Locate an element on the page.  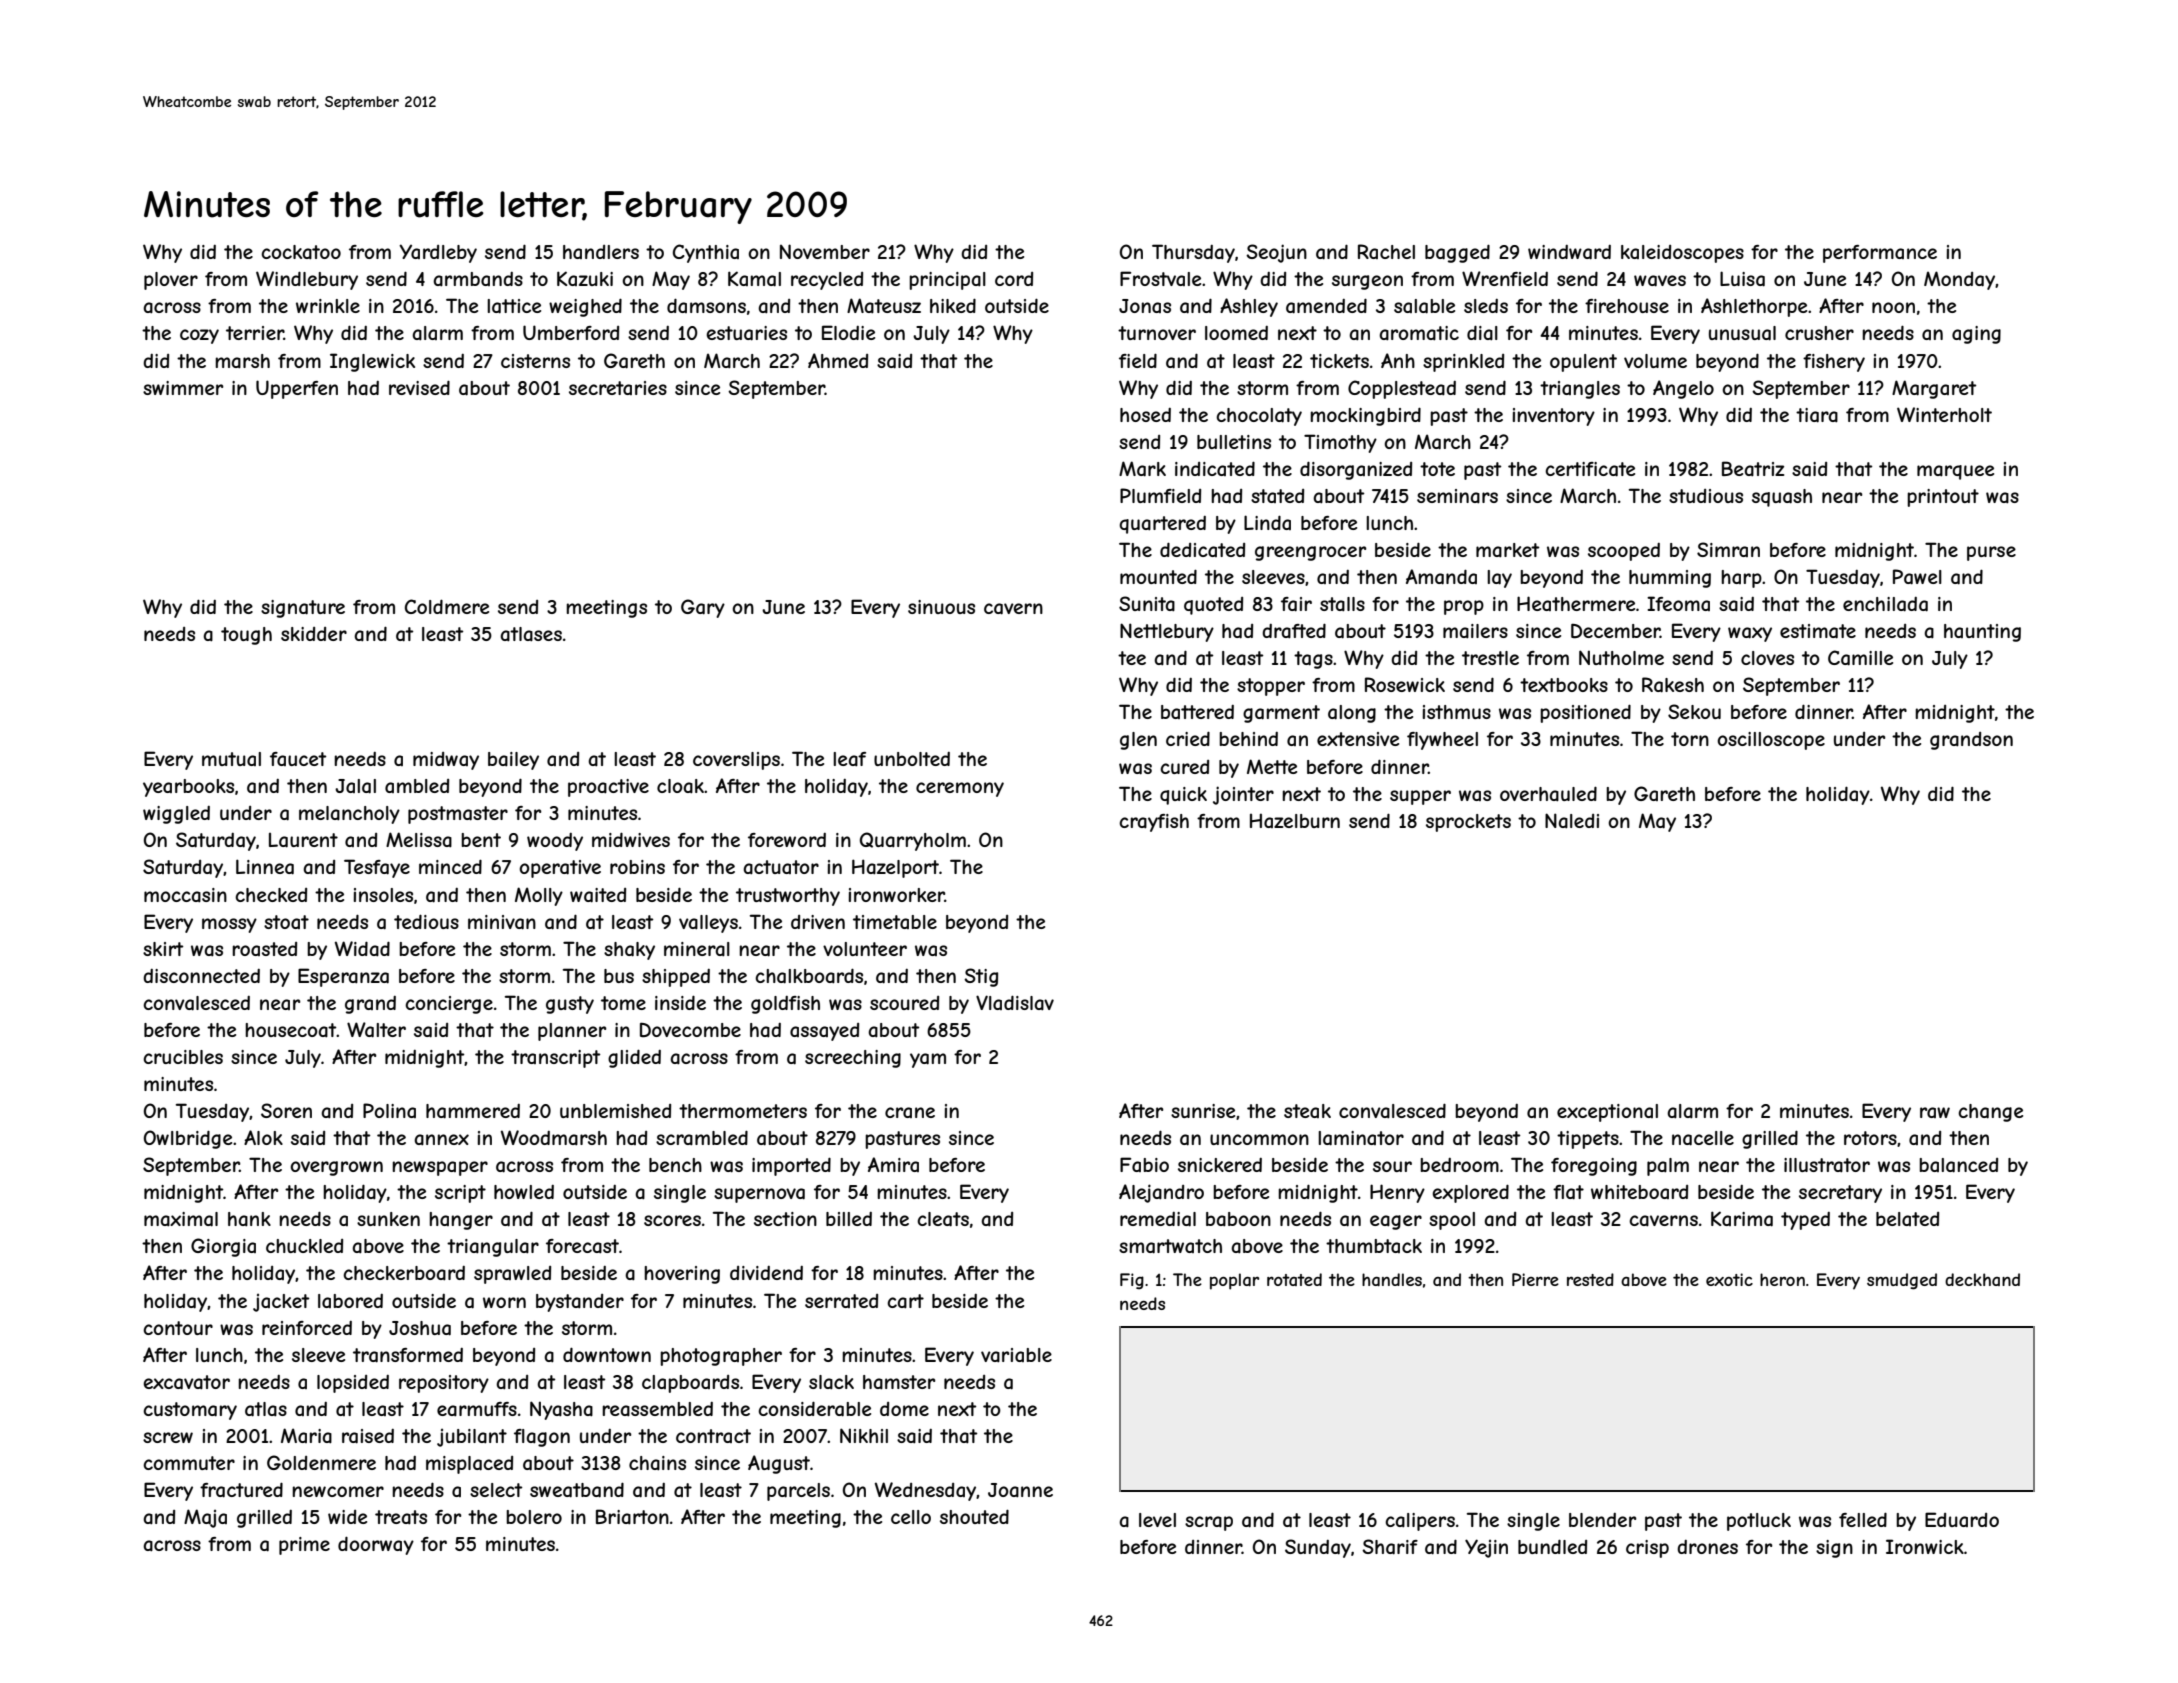
shouted is located at coordinates (974, 1516).
